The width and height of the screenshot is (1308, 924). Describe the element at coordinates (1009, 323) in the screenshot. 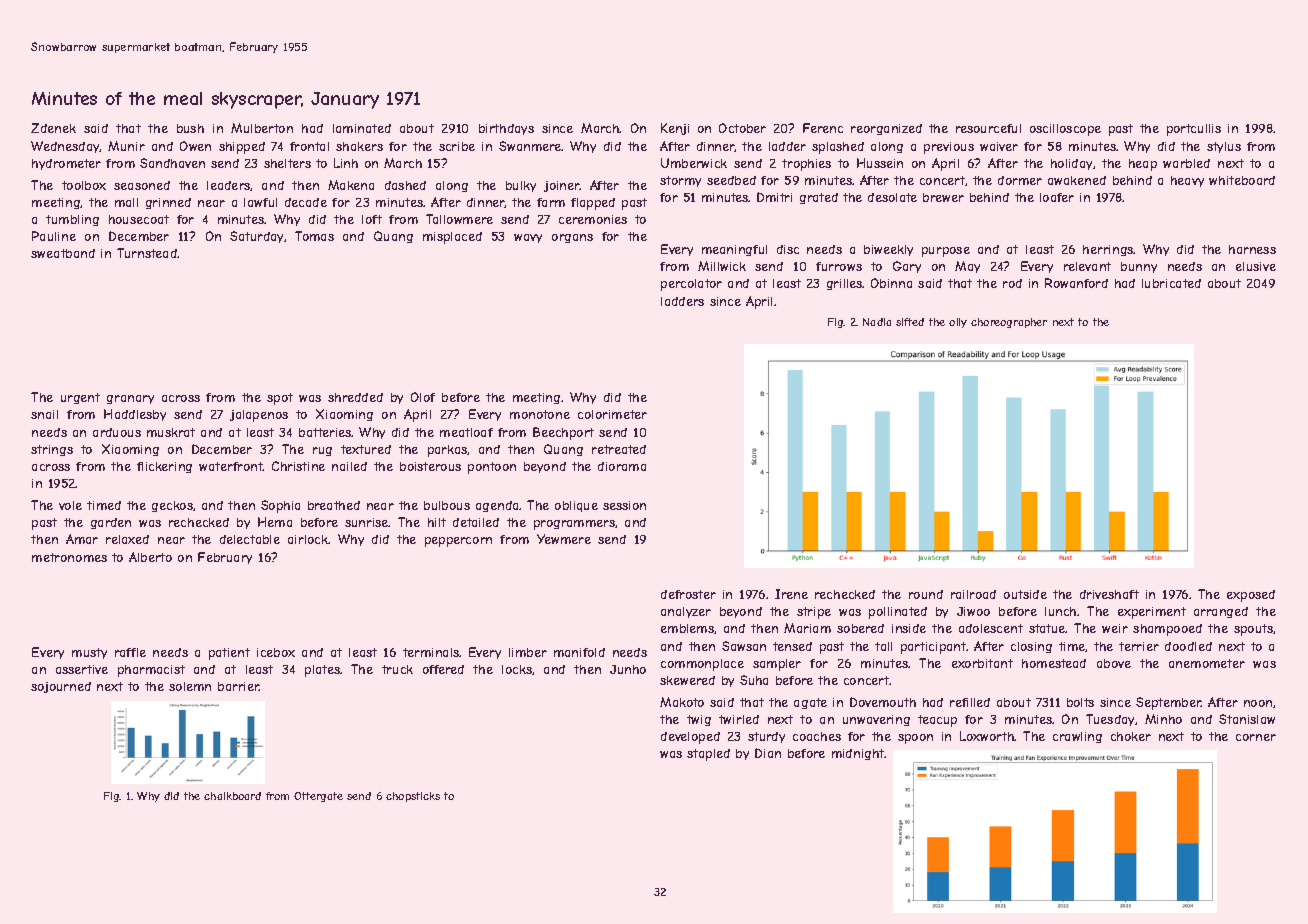

I see `choreographer` at that location.
